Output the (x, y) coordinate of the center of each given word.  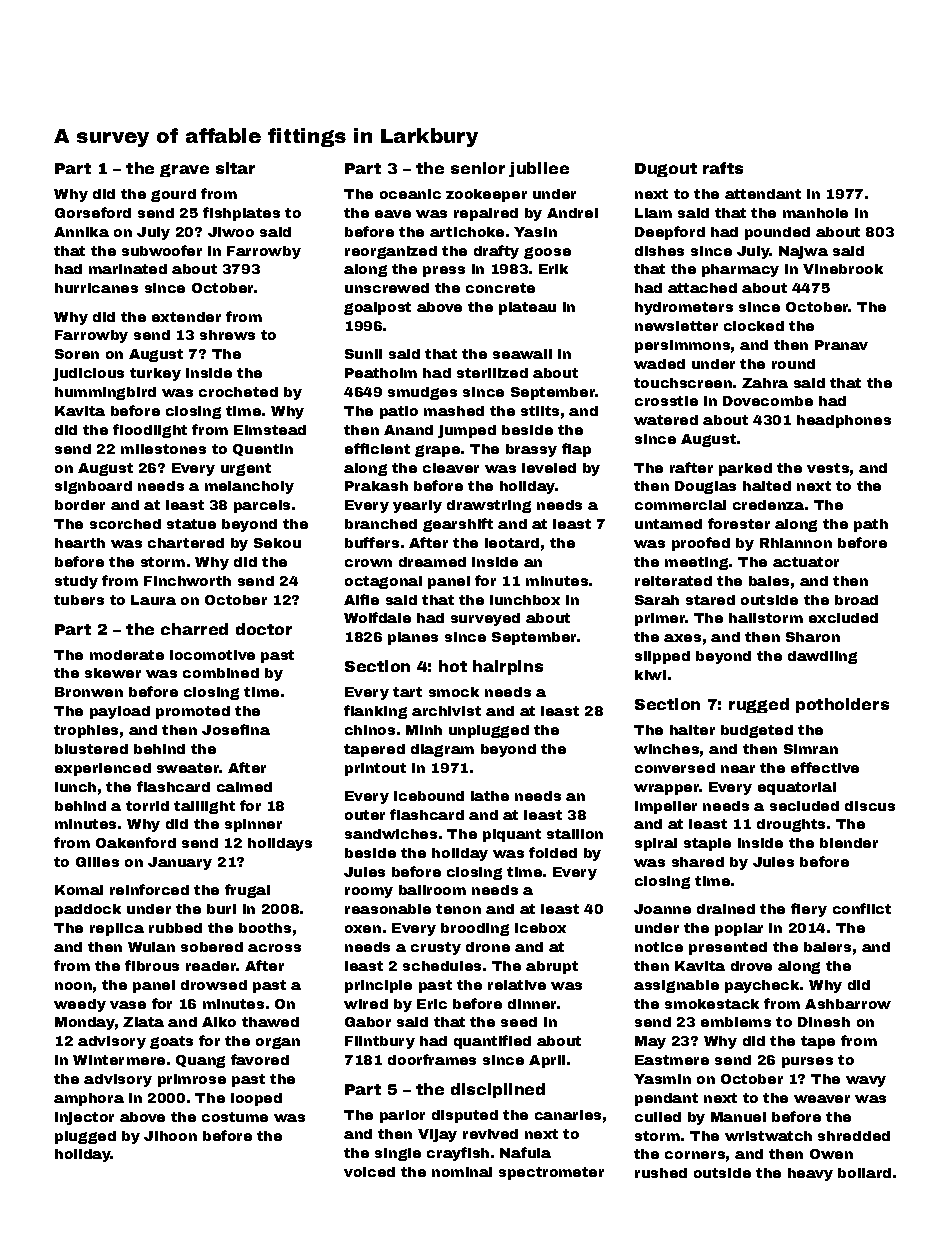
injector (84, 1118)
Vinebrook (843, 269)
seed (519, 1022)
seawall (522, 354)
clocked (754, 326)
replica (117, 929)
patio (399, 412)
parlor (402, 1116)
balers (827, 947)
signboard (93, 487)
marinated (128, 269)
